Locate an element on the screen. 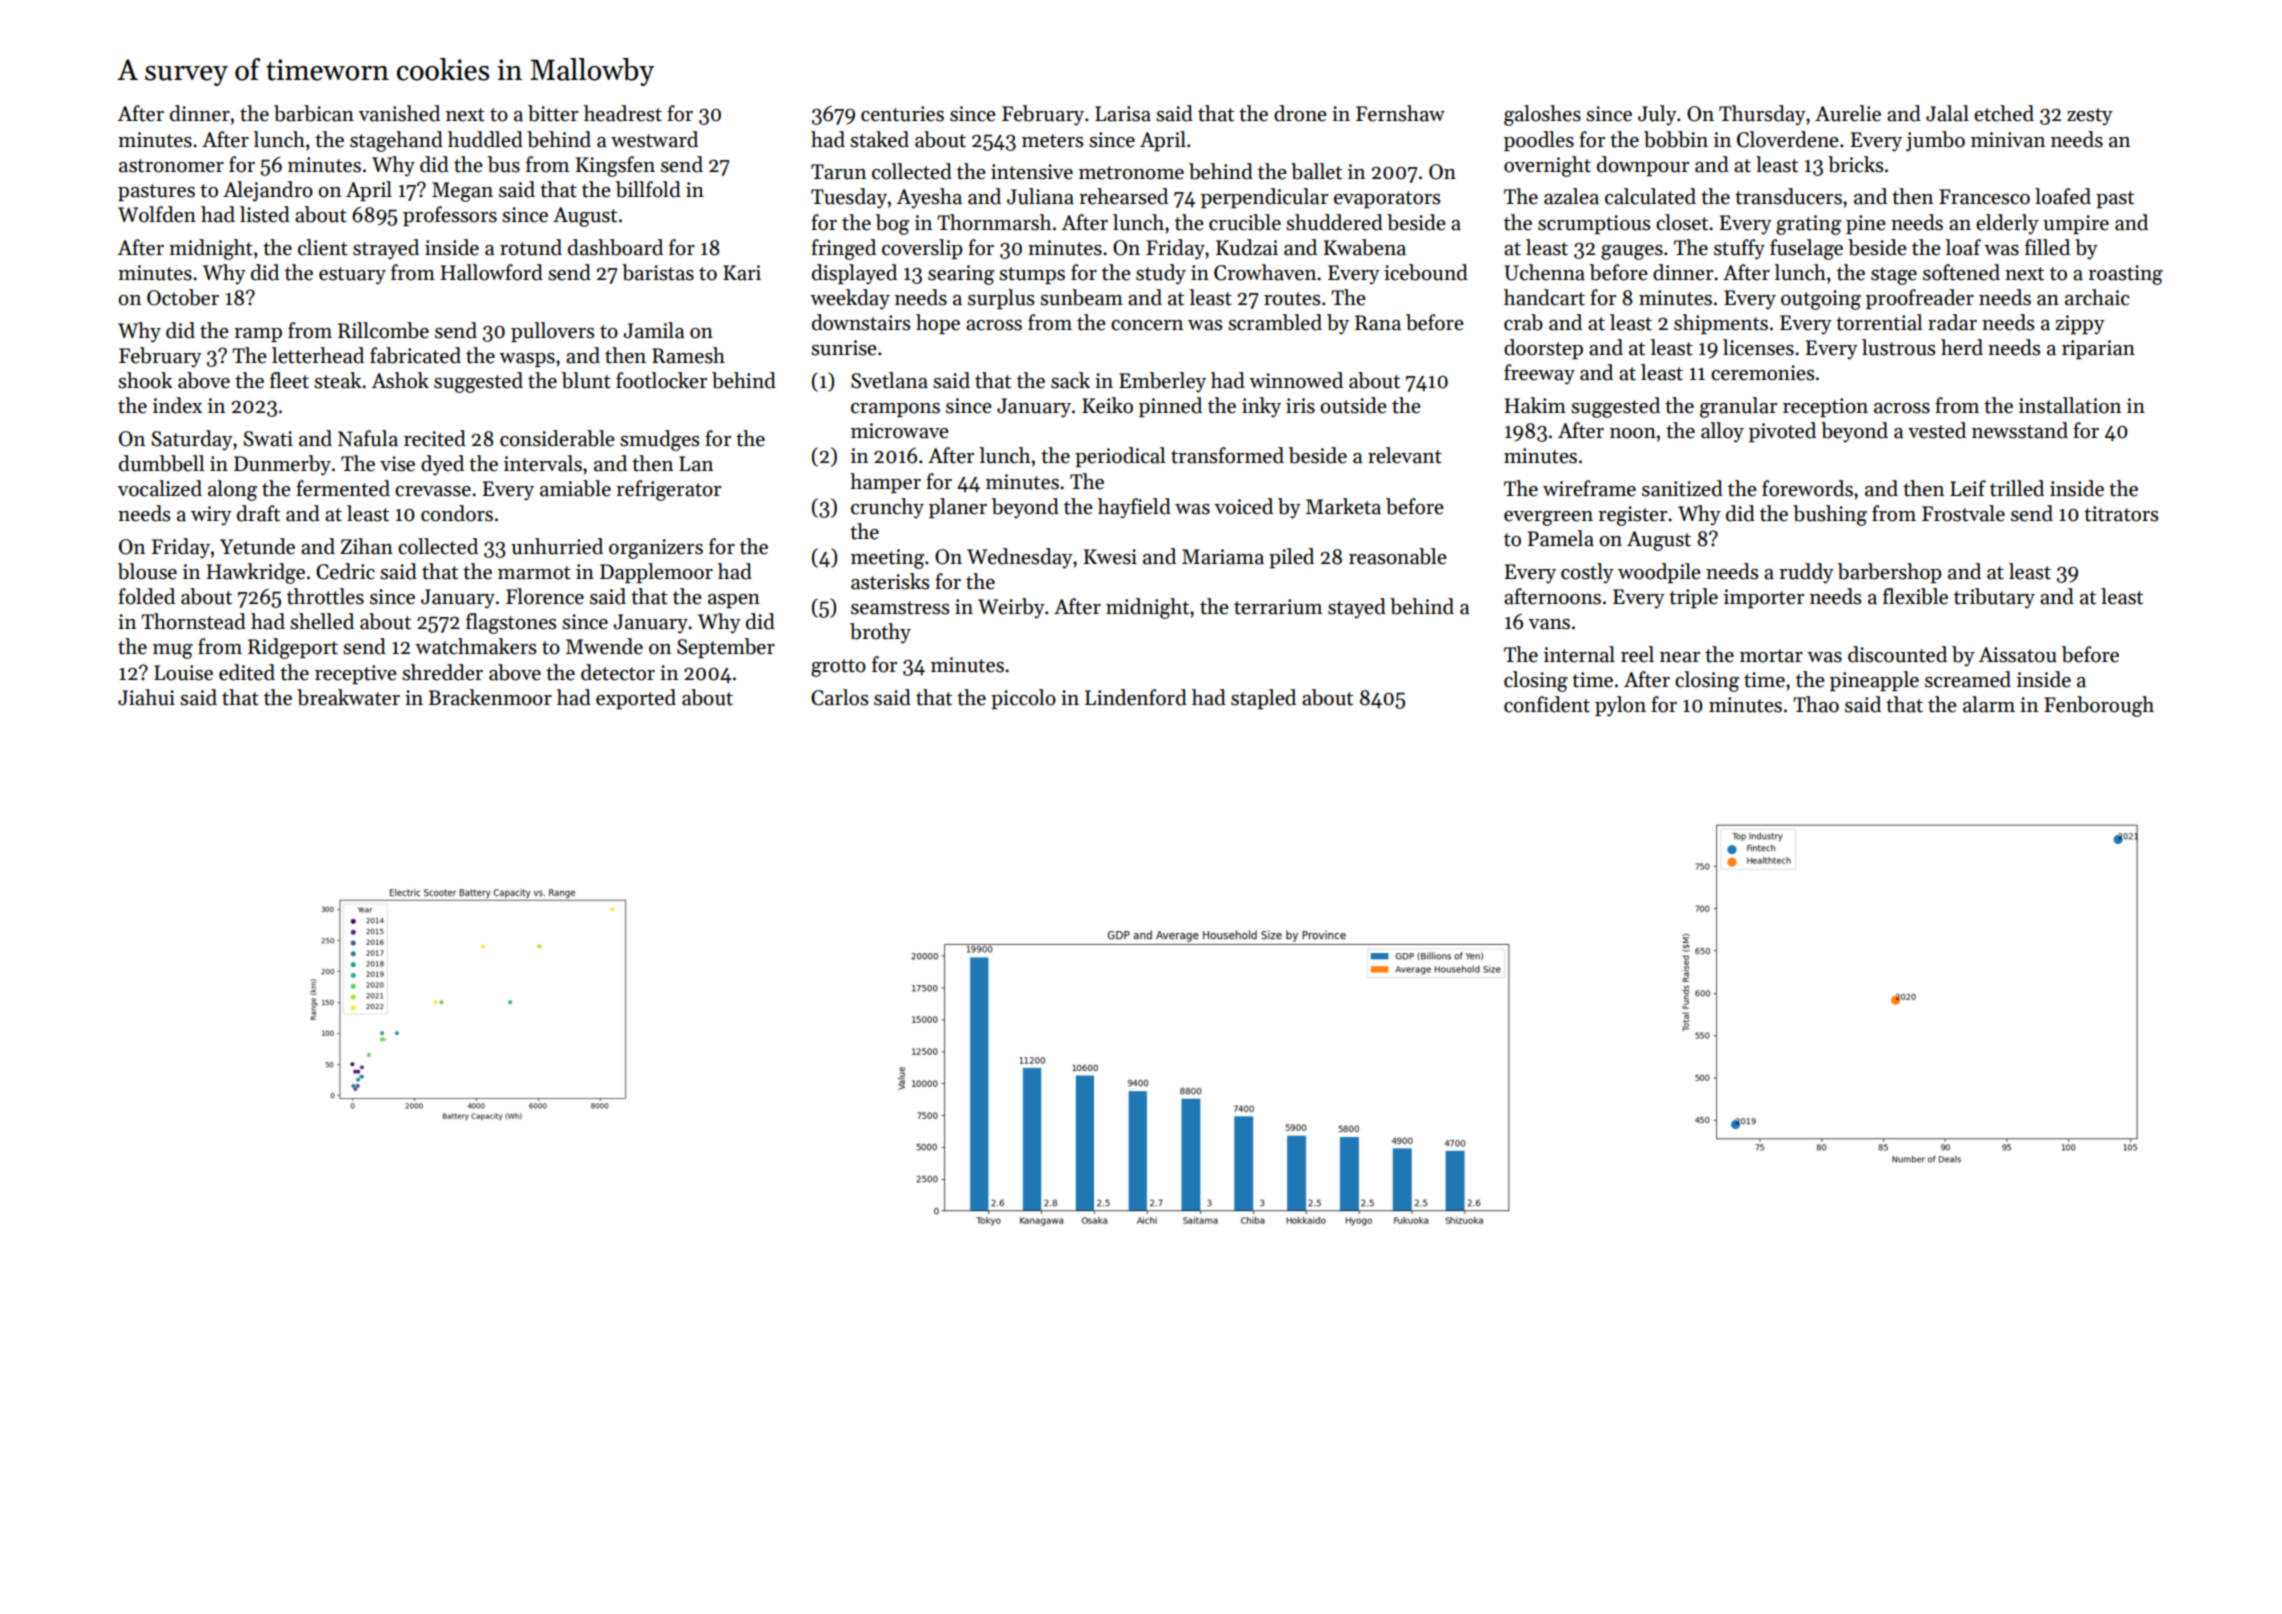 The height and width of the screenshot is (1614, 2282). stapled is located at coordinates (1263, 699).
